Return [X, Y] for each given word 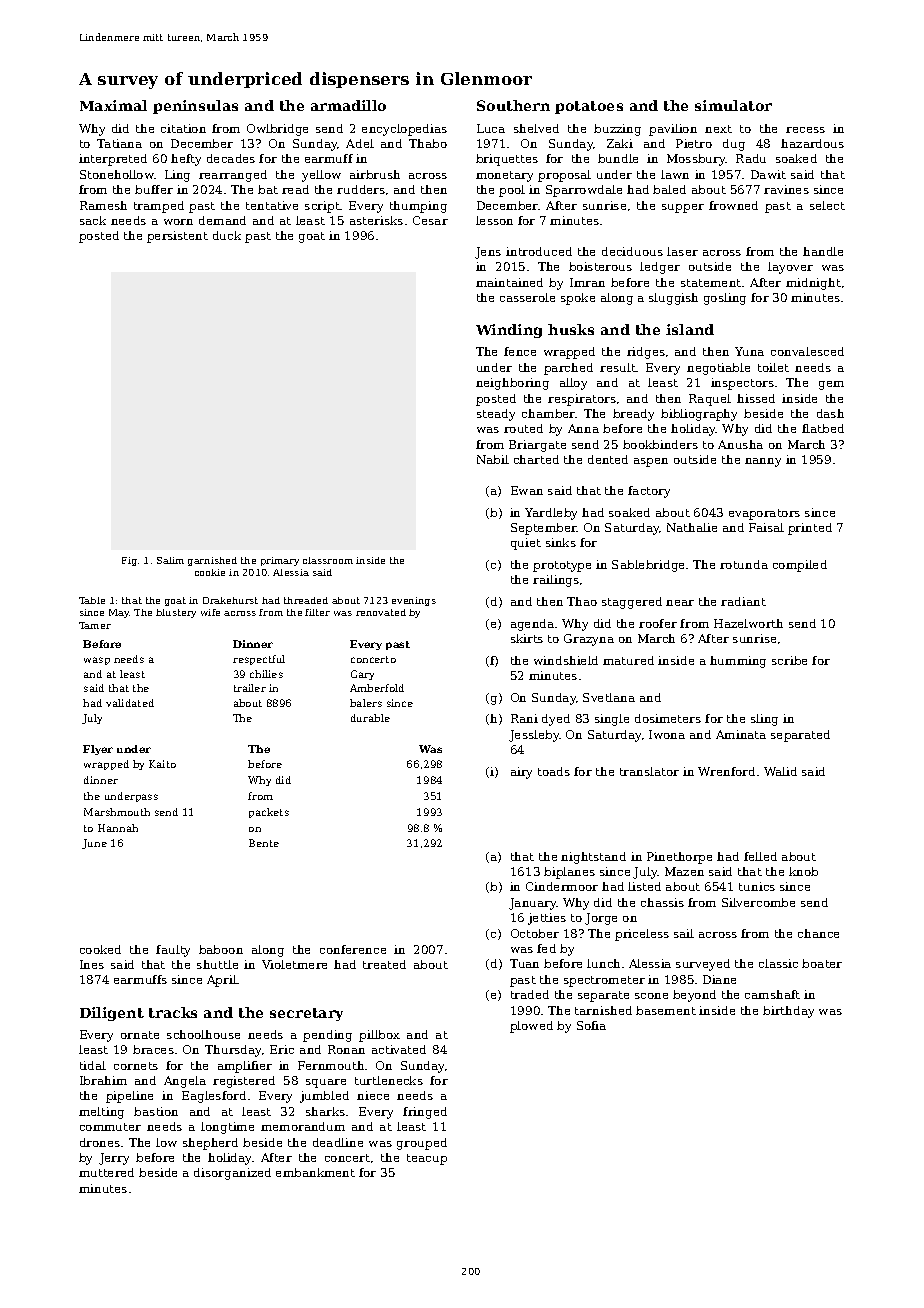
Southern [513, 105]
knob [803, 871]
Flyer [98, 750]
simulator [733, 105]
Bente [264, 843]
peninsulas [195, 107]
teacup [427, 1159]
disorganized [232, 1174]
